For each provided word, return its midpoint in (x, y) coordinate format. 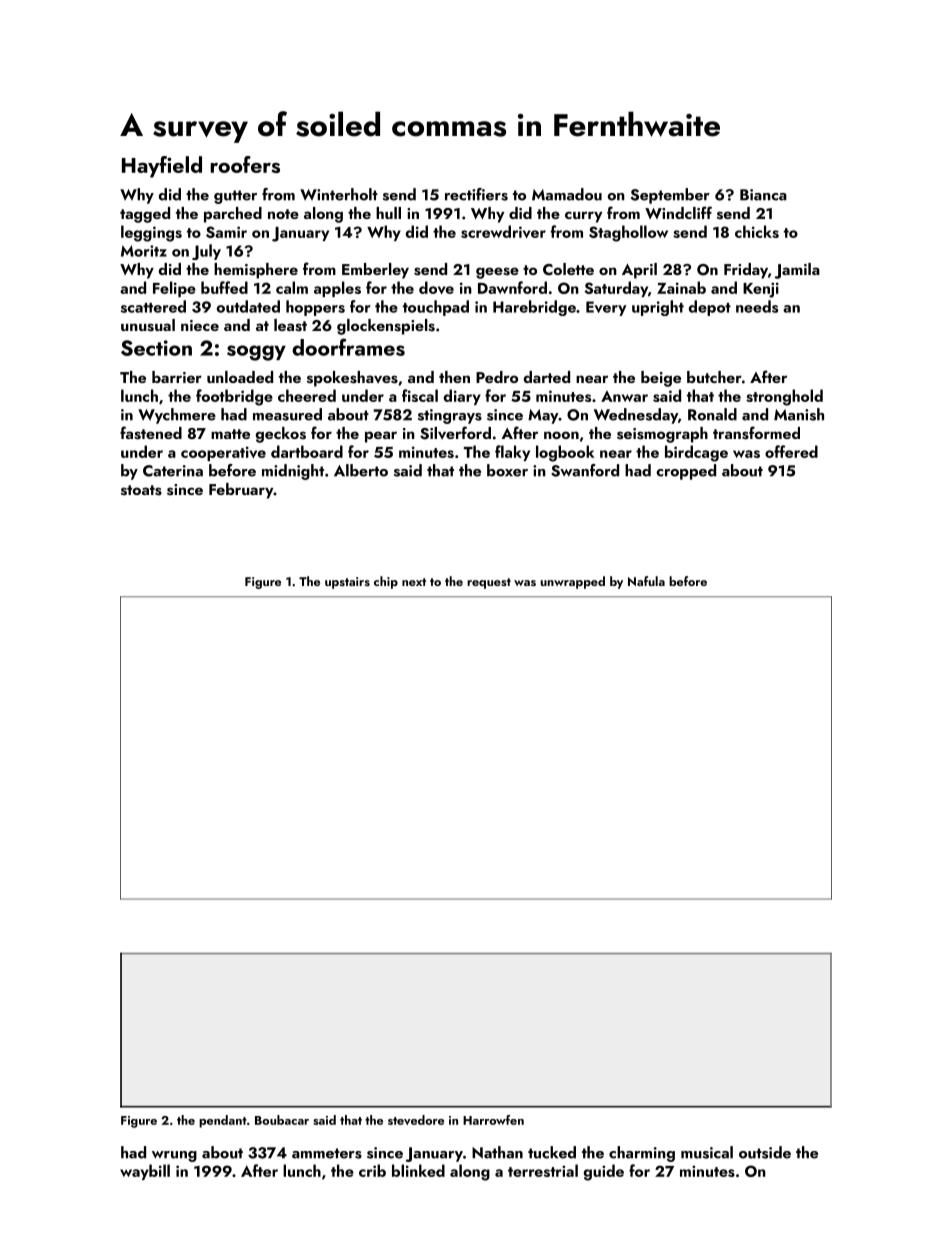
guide (604, 1172)
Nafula (646, 581)
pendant (223, 1121)
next (414, 582)
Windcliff (678, 212)
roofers (245, 164)
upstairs (347, 583)
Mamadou (567, 194)
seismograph (662, 435)
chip (386, 582)
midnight (293, 472)
